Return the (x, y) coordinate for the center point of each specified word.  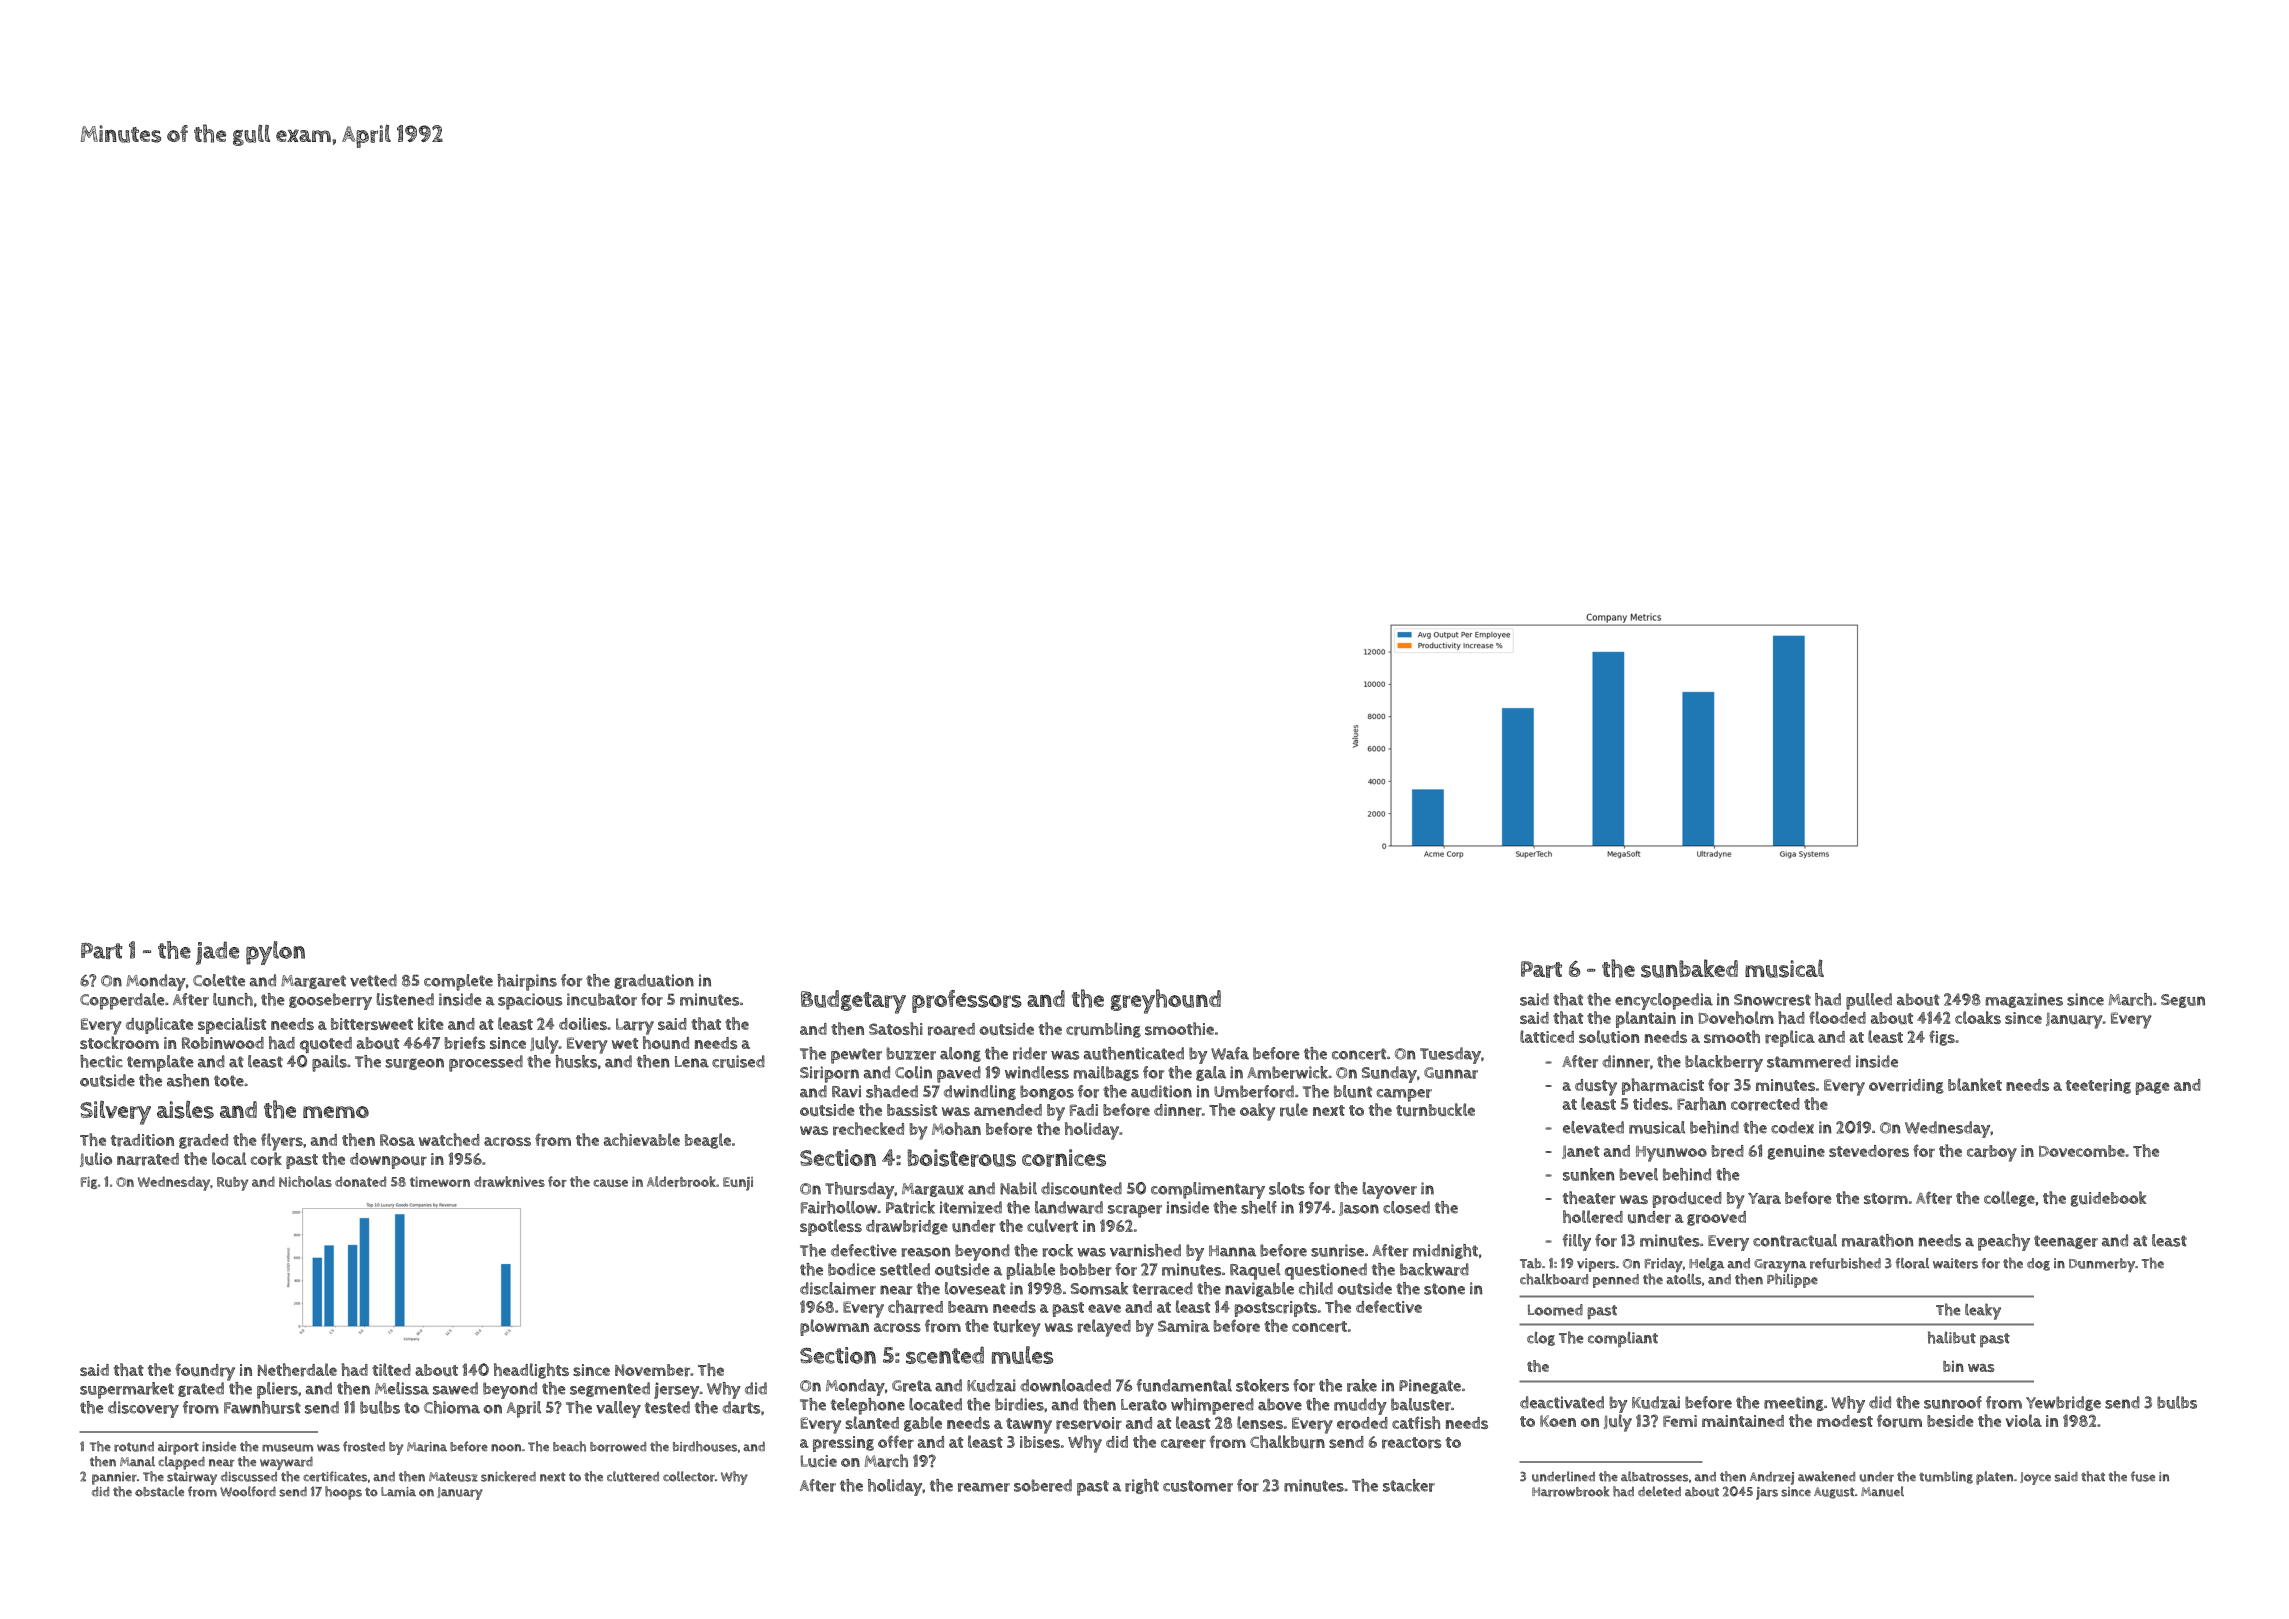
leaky (1983, 1311)
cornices (1064, 1158)
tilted (391, 1369)
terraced (1162, 1288)
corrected (1765, 1104)
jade (217, 953)
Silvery (115, 1112)
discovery (143, 1409)
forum (1899, 1421)
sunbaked (1689, 968)
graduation (654, 981)
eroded (1362, 1423)
